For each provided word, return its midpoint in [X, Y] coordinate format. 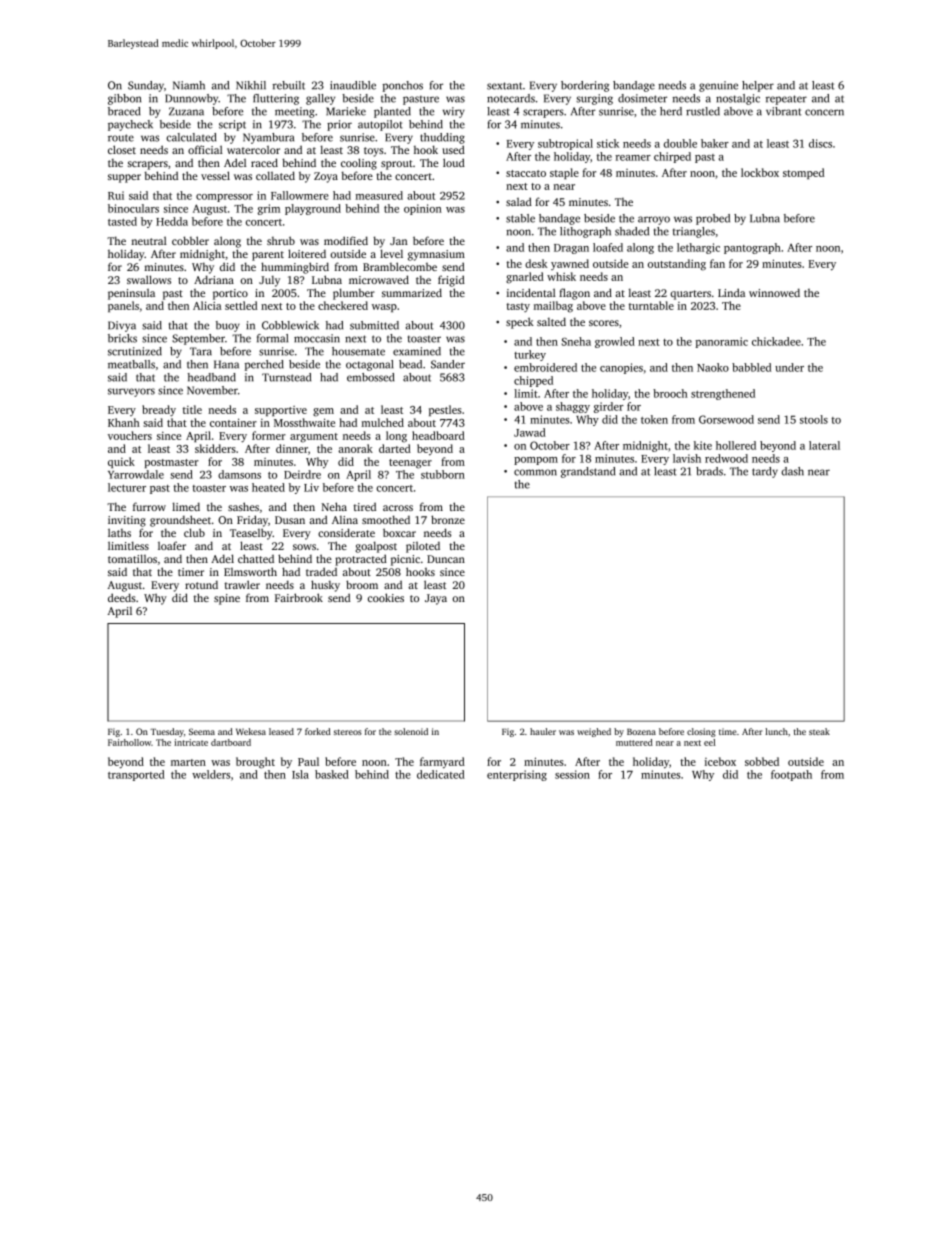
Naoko [713, 367]
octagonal [369, 365]
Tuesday [167, 732]
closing [701, 732]
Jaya [436, 599]
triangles [694, 232]
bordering [585, 86]
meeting [295, 112]
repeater [786, 100]
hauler [543, 731]
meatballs [131, 364]
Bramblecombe [400, 266]
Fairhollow [129, 742]
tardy [765, 472]
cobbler [190, 240]
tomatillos [132, 558]
